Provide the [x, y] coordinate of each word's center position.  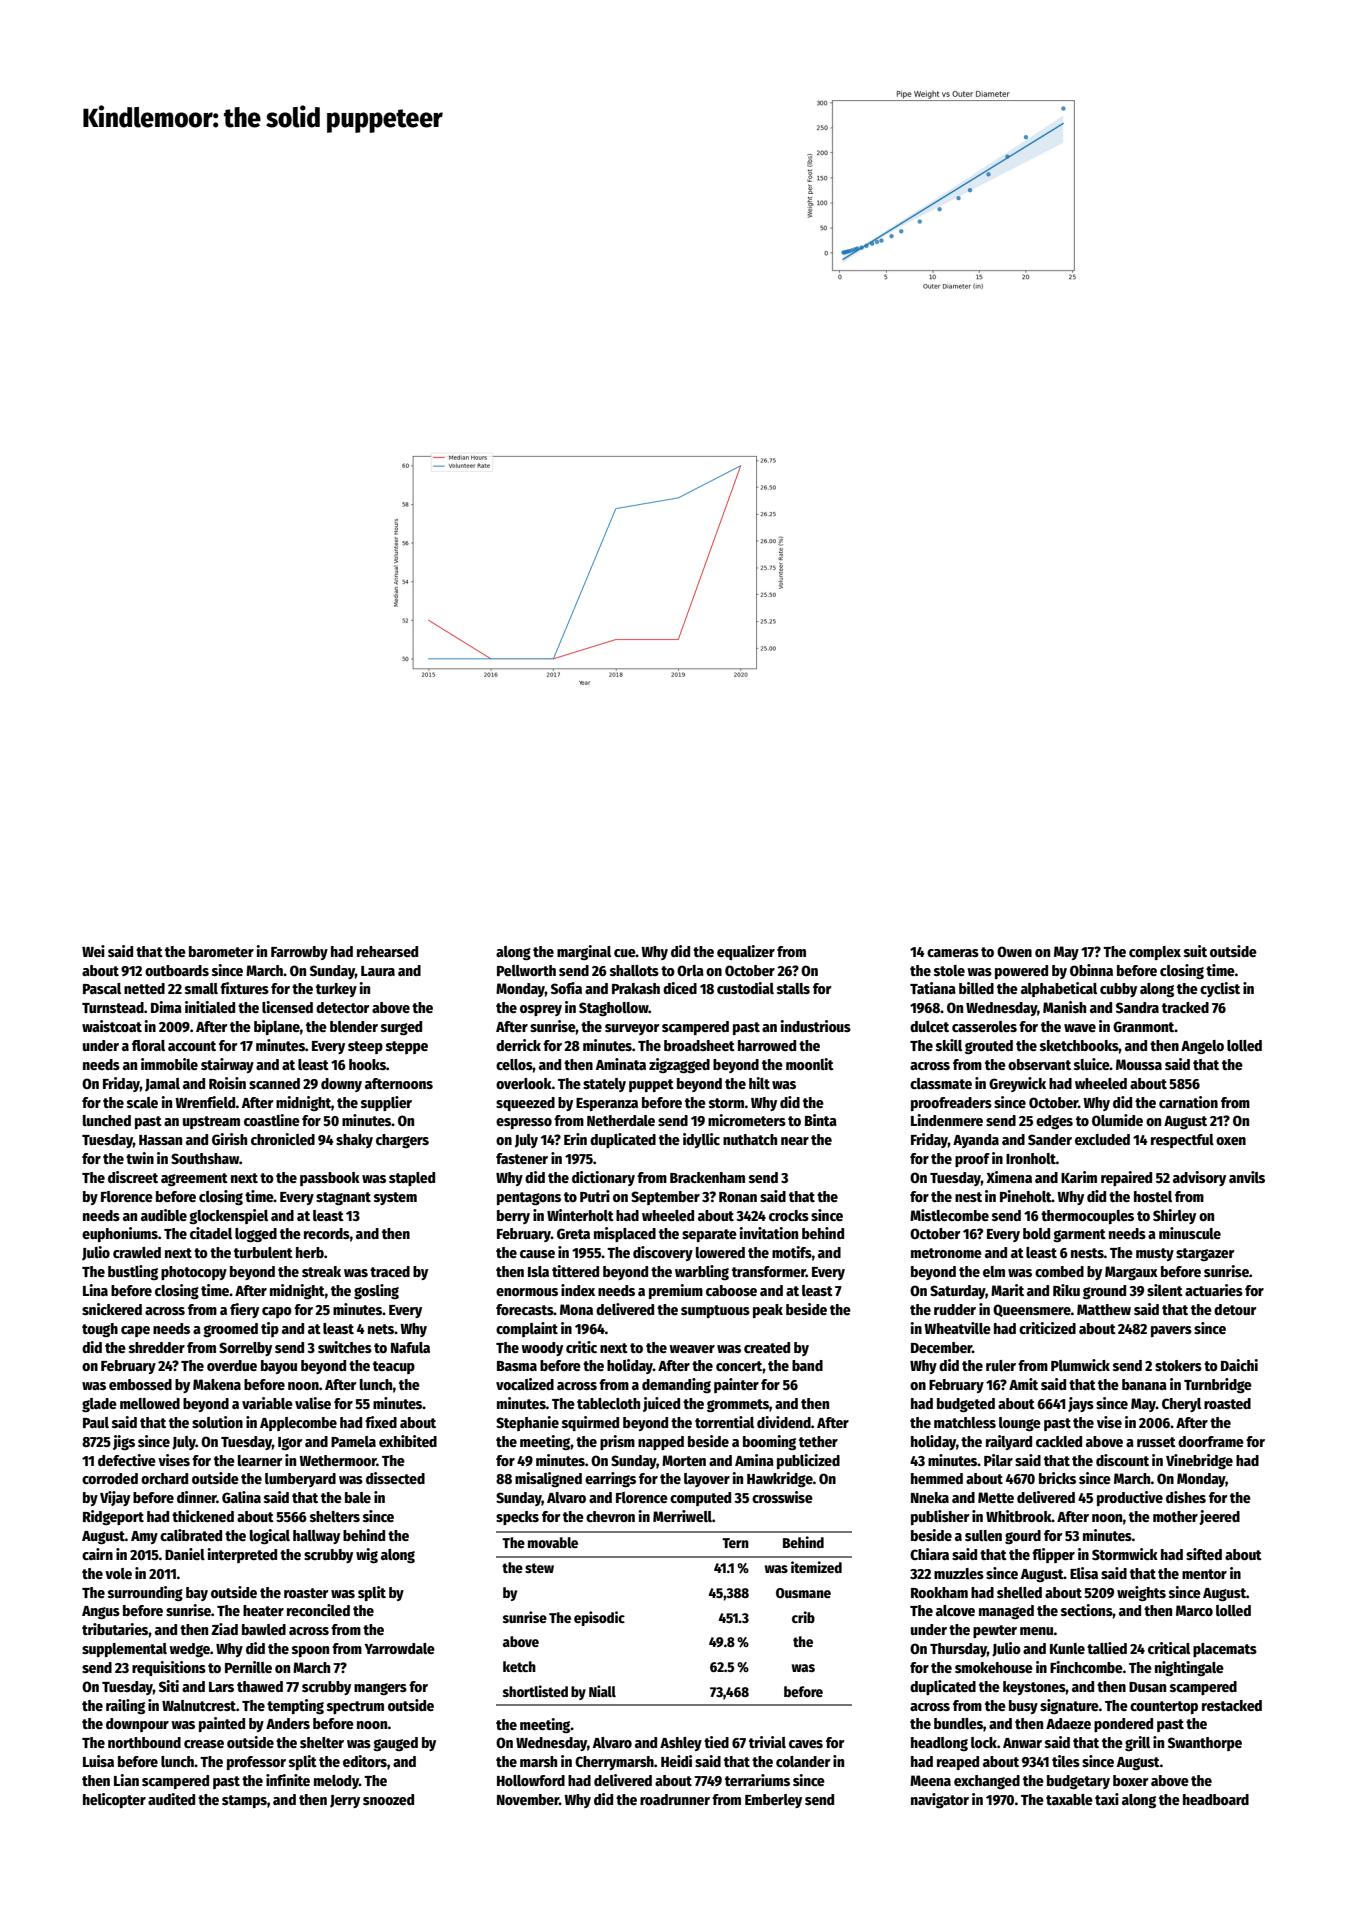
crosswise [782, 1497]
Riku [1066, 1290]
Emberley [773, 1801]
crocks [789, 1215]
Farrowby [299, 953]
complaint [527, 1329]
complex [1155, 953]
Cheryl [1181, 1405]
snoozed [388, 1799]
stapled [412, 1179]
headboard [1216, 1799]
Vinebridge [1199, 1461]
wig [367, 1555]
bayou [279, 1367]
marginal [584, 952]
